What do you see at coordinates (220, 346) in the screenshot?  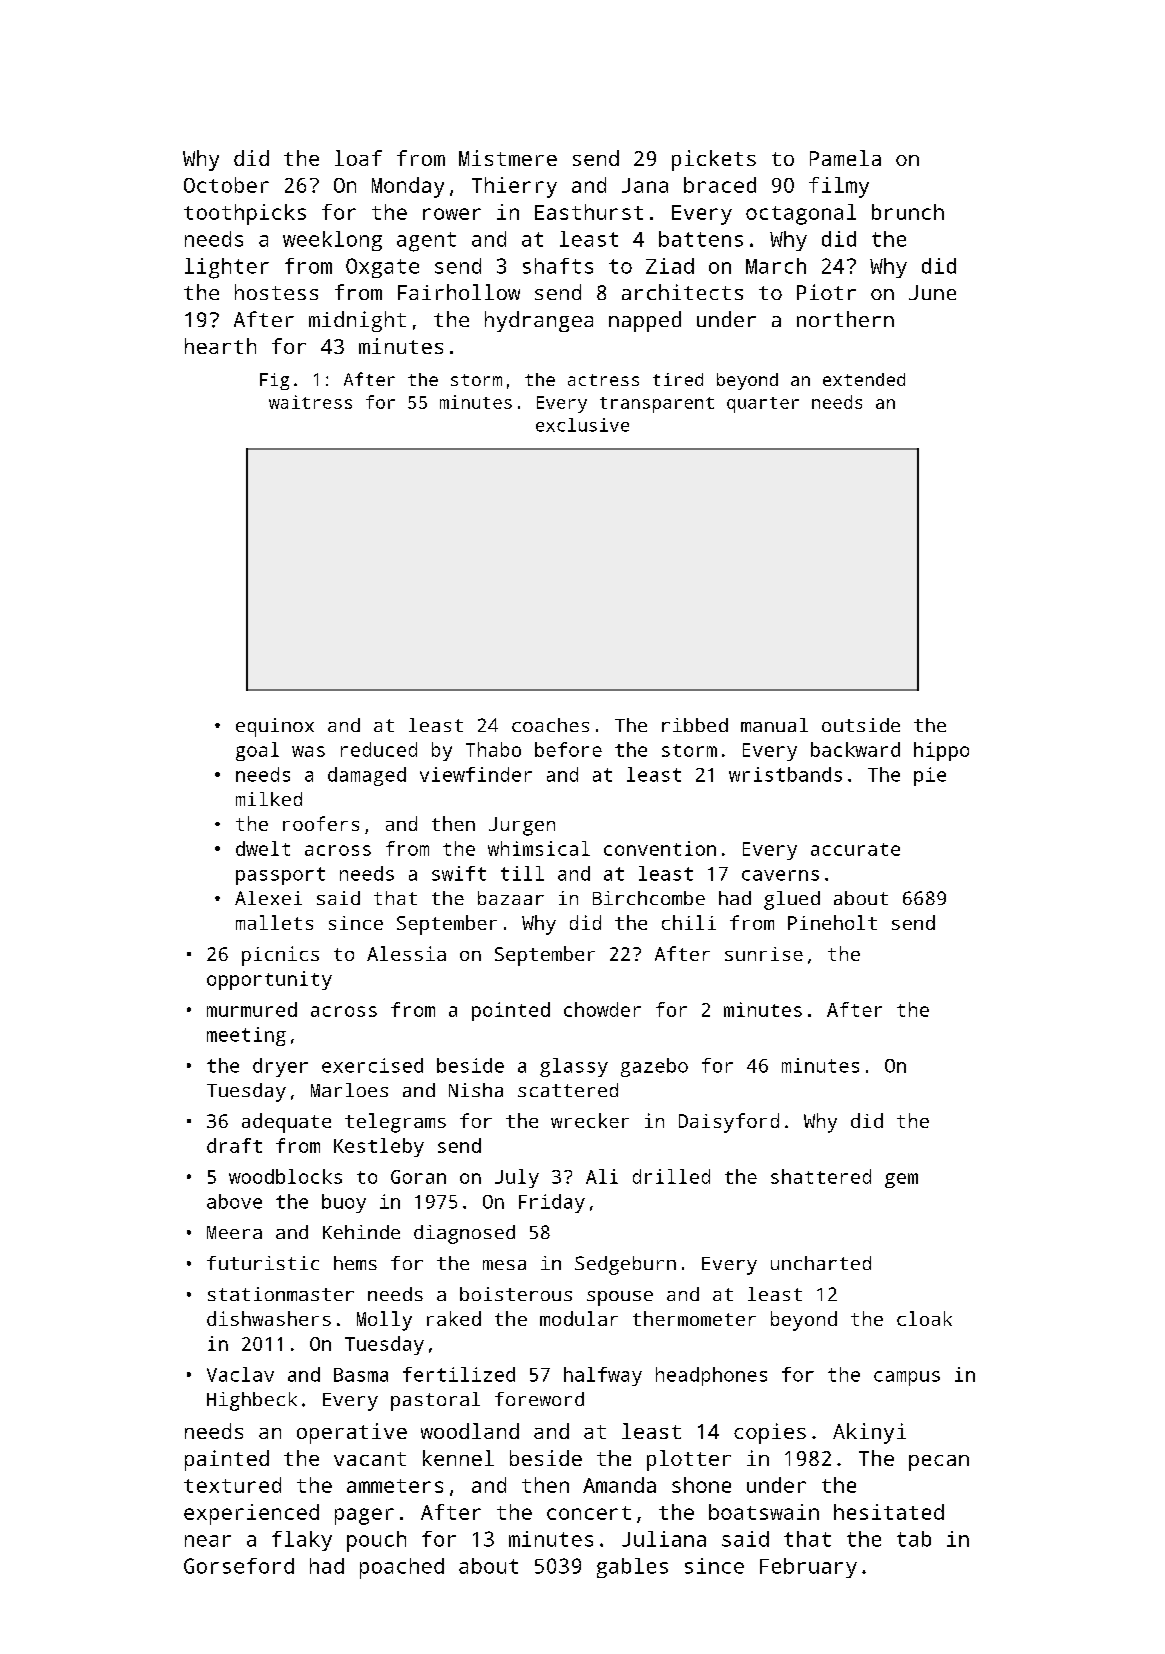 I see `hearth` at bounding box center [220, 346].
